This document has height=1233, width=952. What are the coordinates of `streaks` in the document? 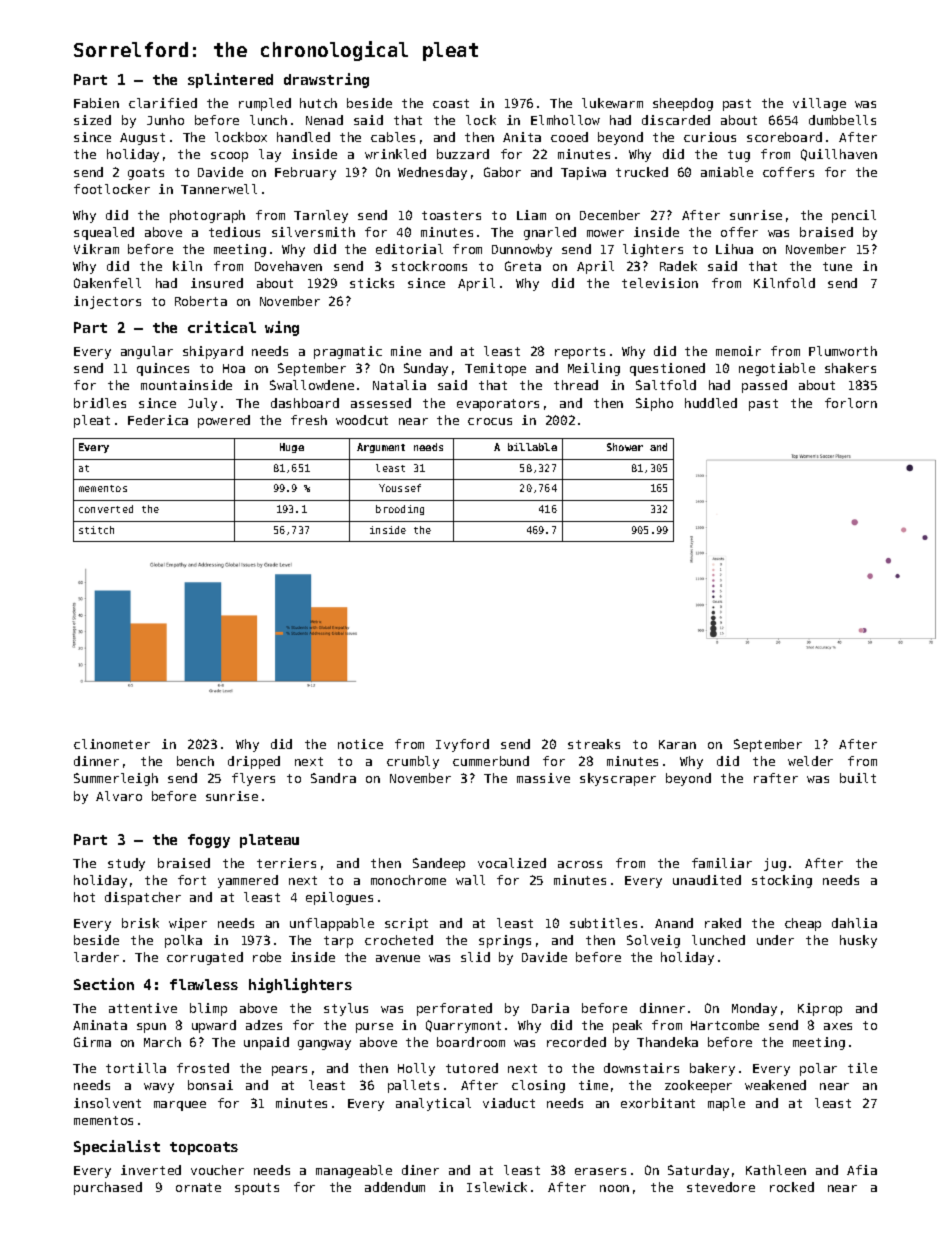 It's located at (594, 744).
